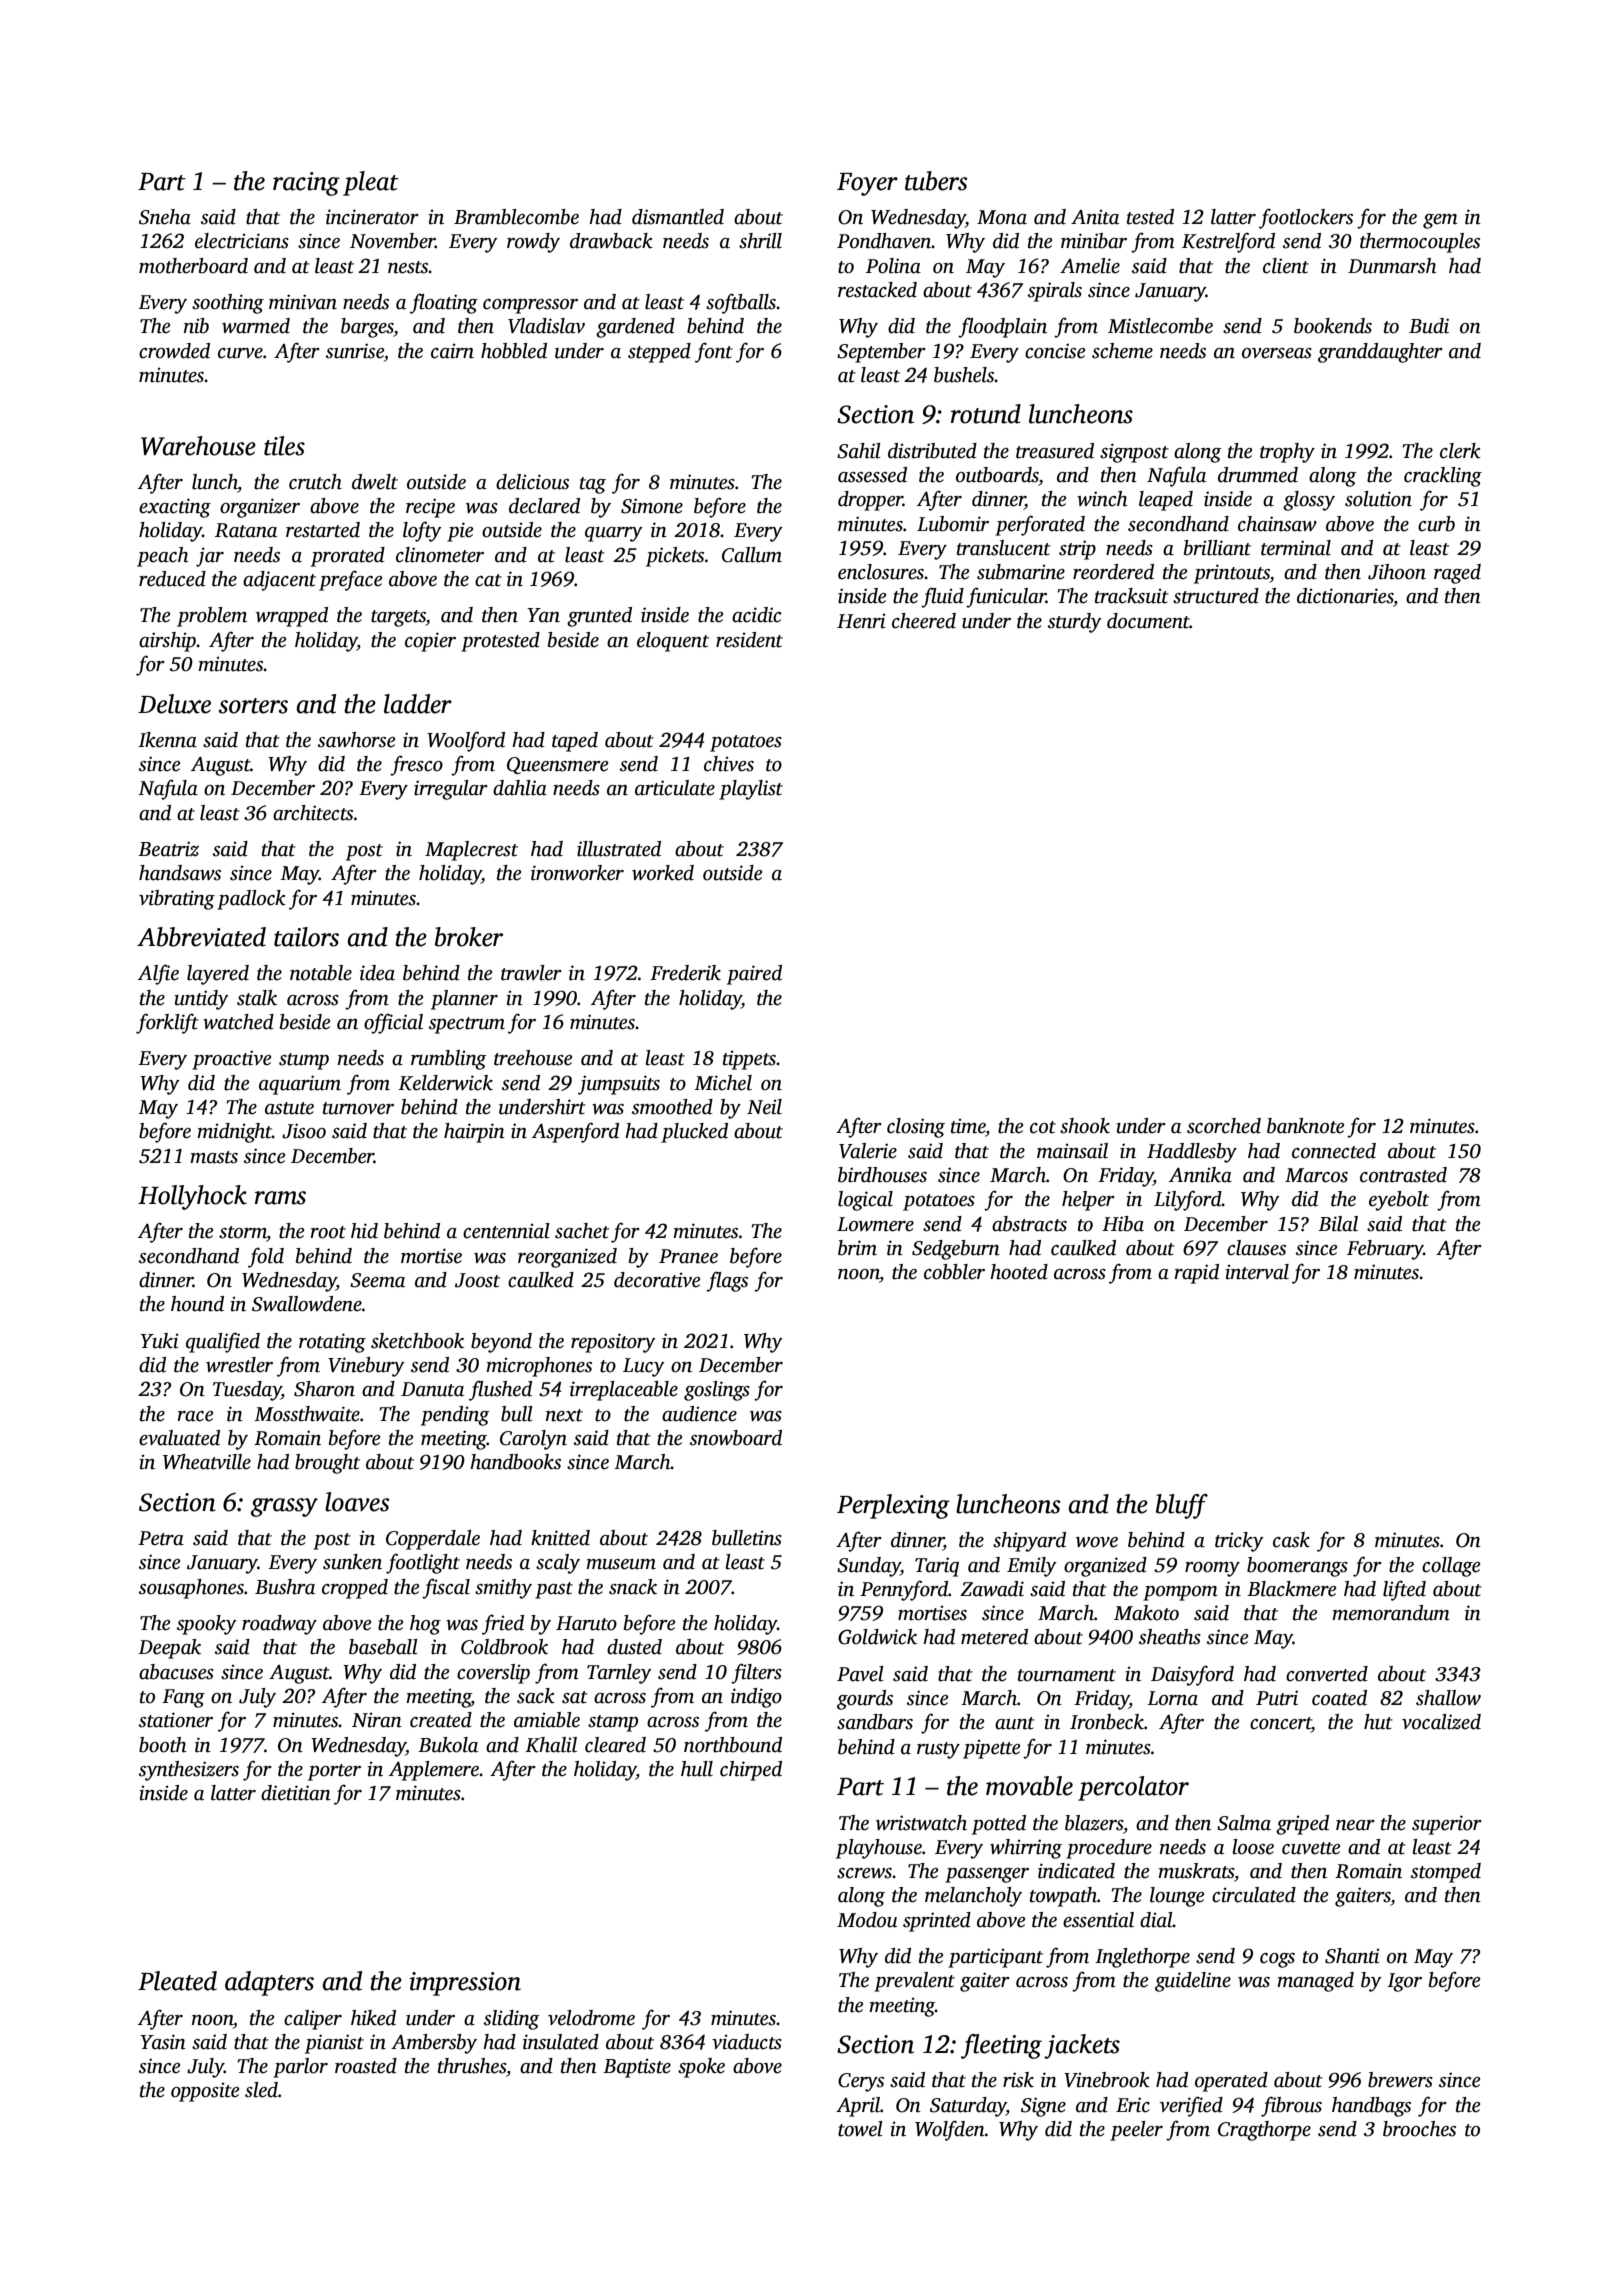 Image resolution: width=1620 pixels, height=2292 pixels. Describe the element at coordinates (284, 446) in the page. I see `tiles` at that location.
